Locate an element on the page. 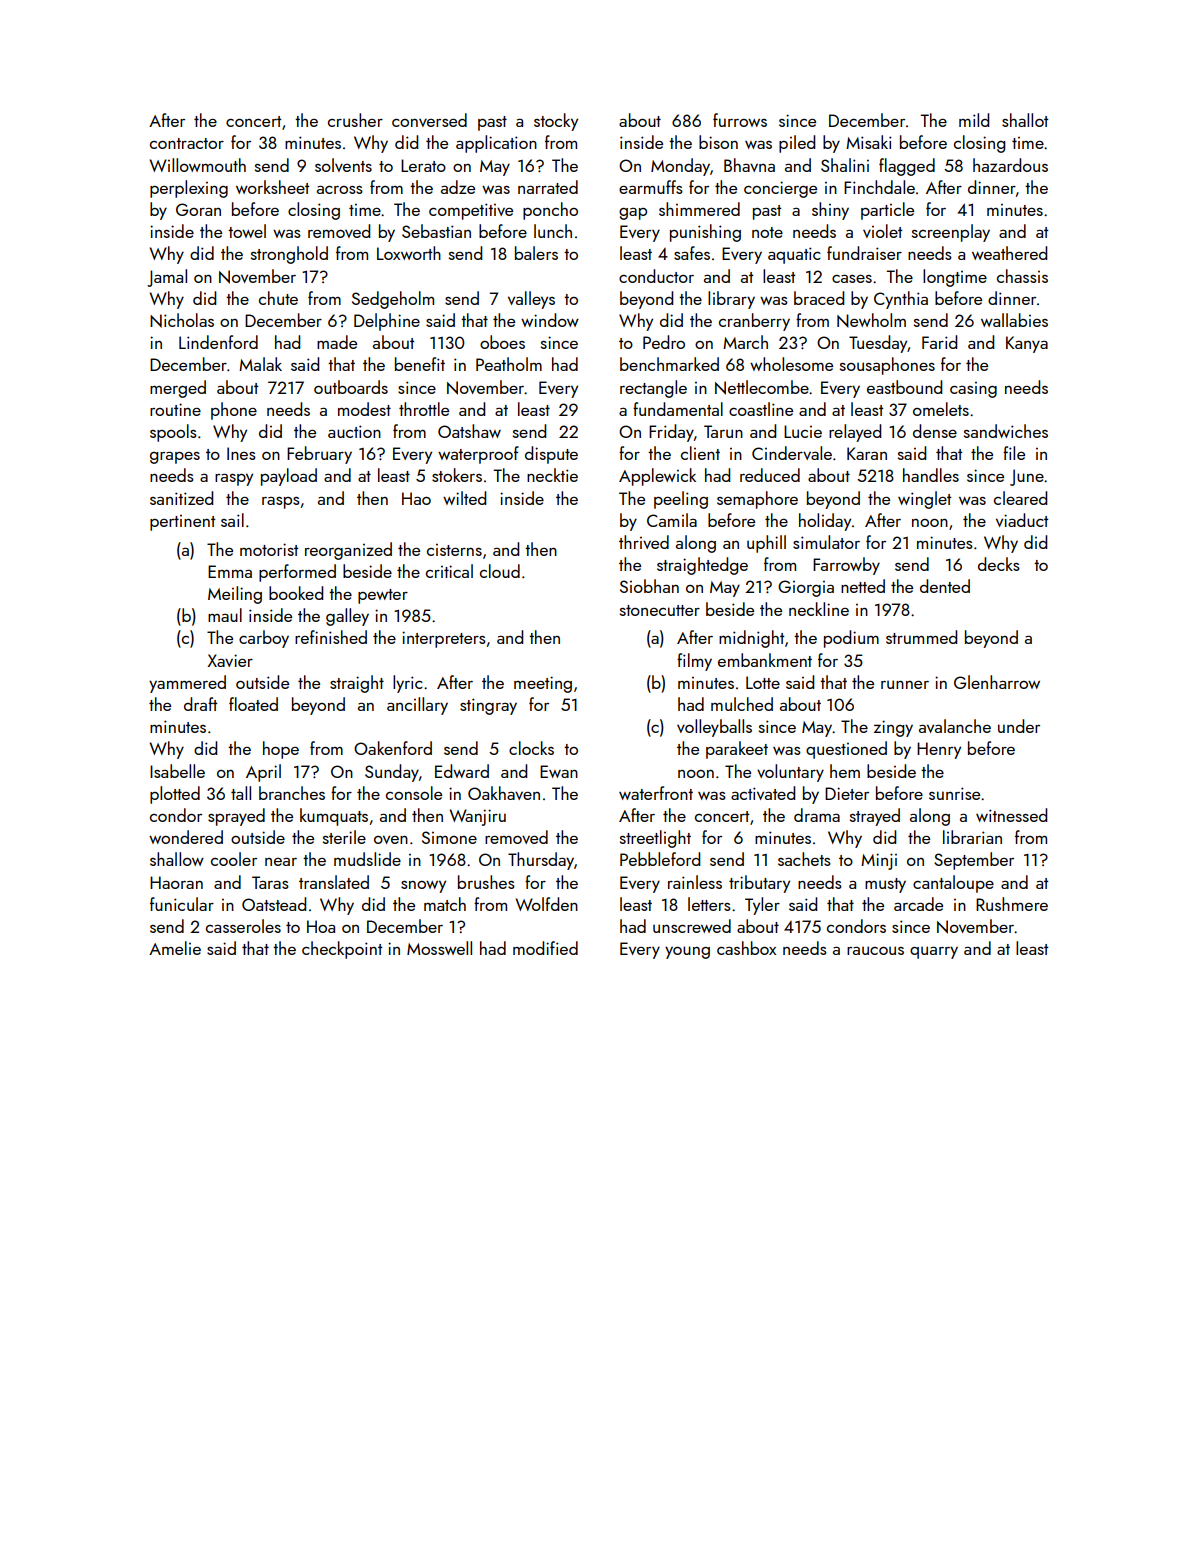 This document has width=1198, height=1550. made is located at coordinates (337, 342).
